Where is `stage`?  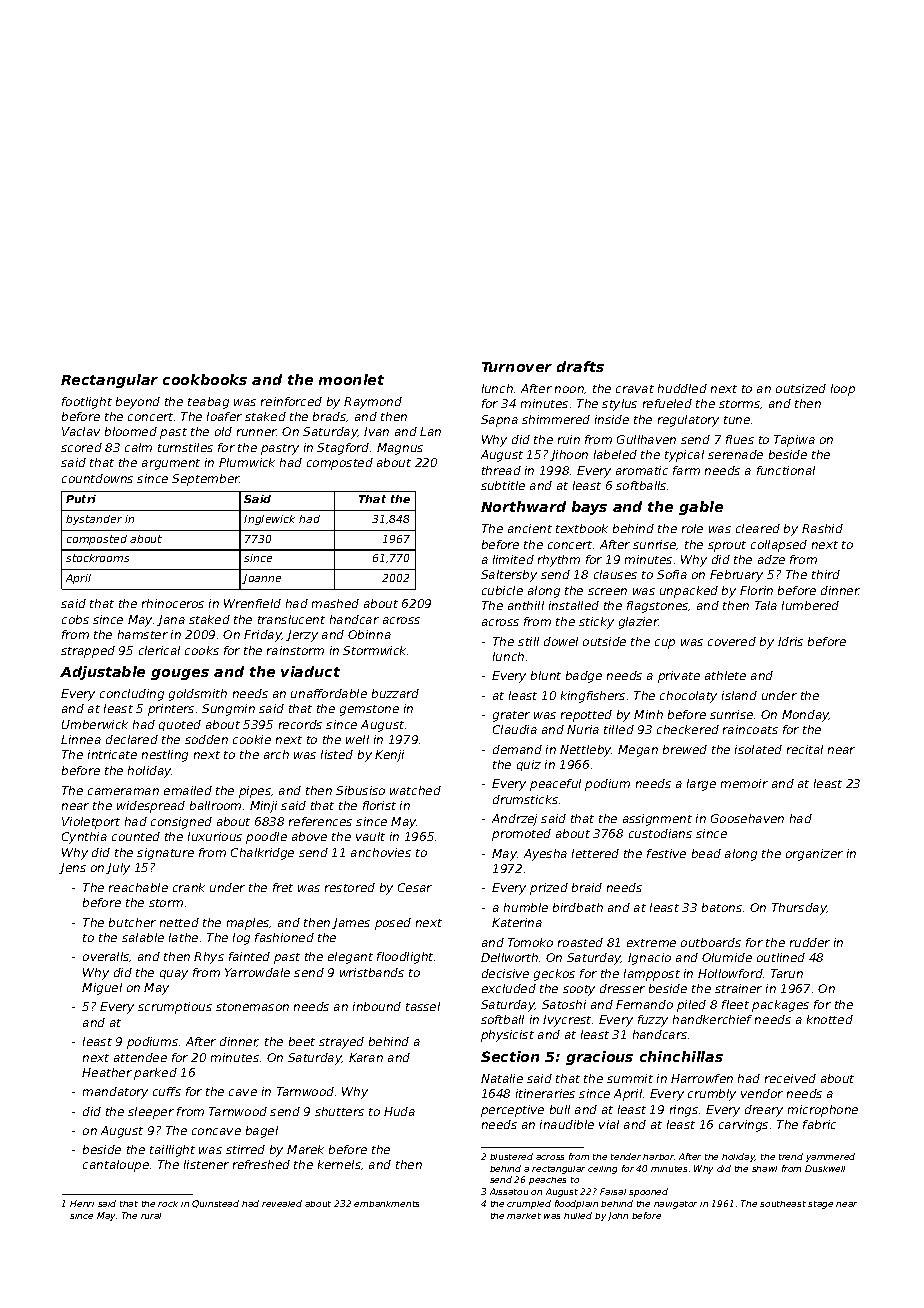 stage is located at coordinates (820, 1205).
